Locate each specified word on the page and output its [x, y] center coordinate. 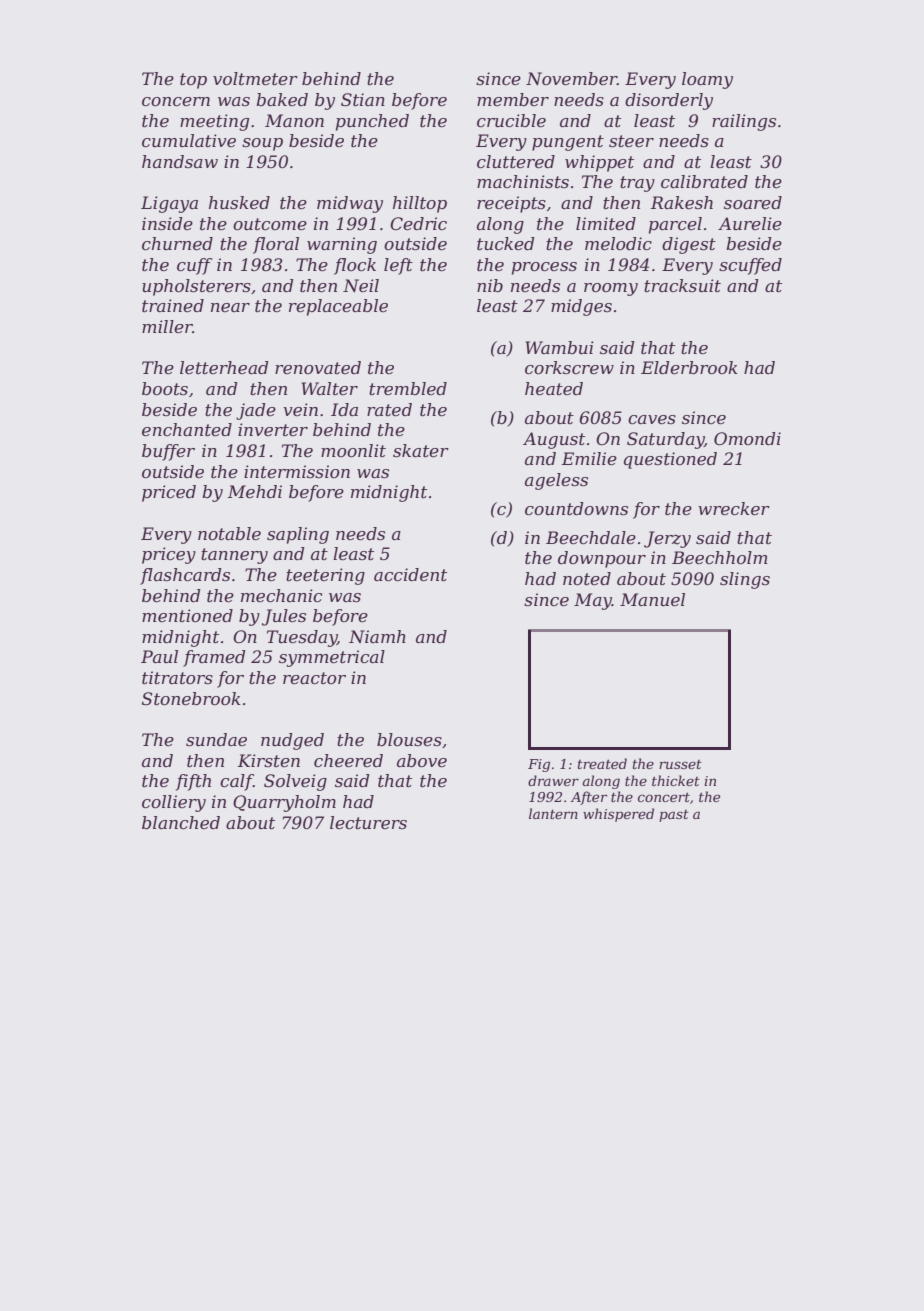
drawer [553, 780]
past [674, 816]
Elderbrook [689, 367]
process [544, 268]
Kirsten [269, 760]
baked [282, 99]
